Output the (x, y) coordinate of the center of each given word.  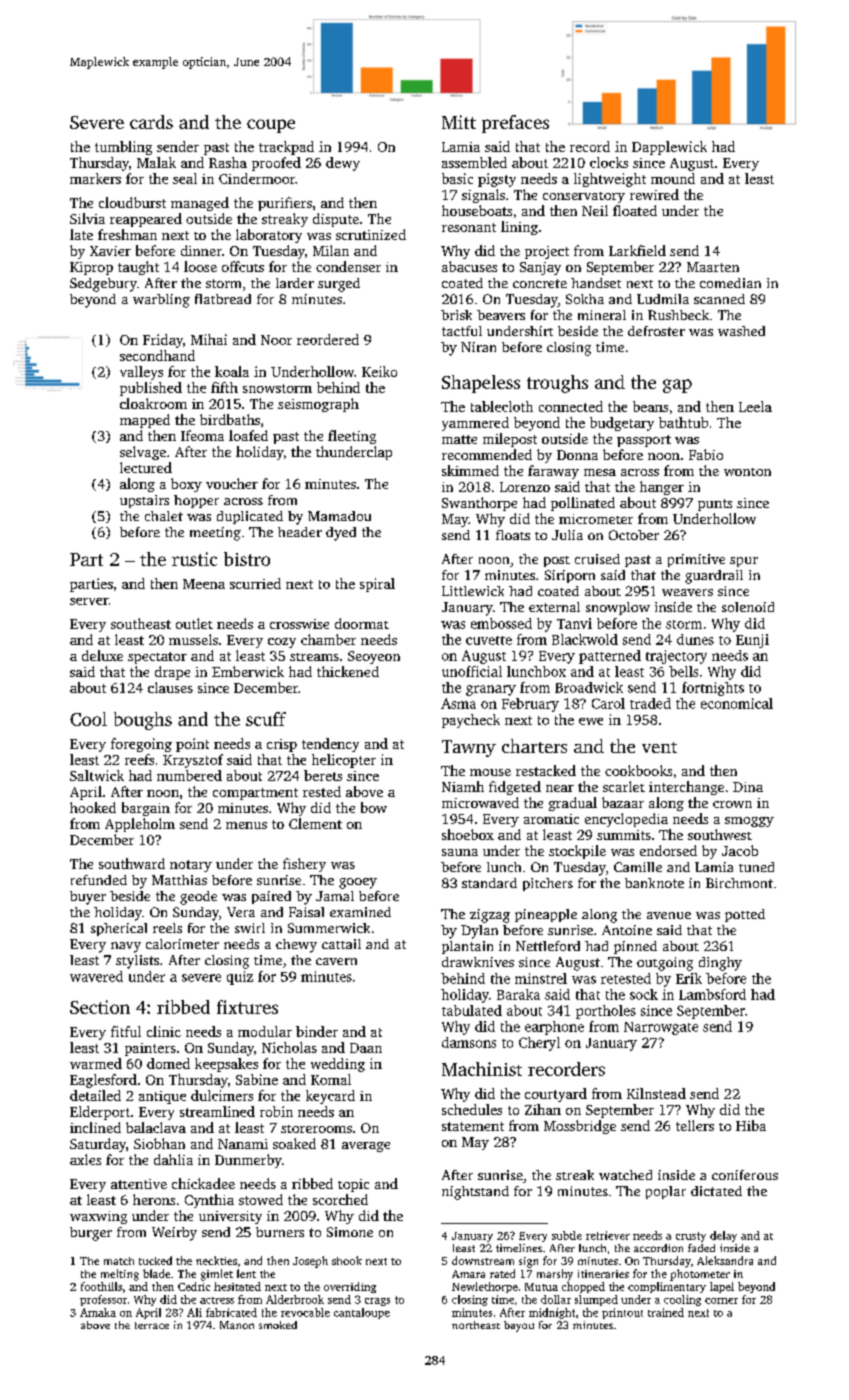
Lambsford (712, 994)
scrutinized (371, 234)
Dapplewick (669, 148)
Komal (331, 1079)
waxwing (98, 1217)
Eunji (752, 641)
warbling (161, 301)
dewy (343, 164)
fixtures (247, 1007)
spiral (377, 585)
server (89, 601)
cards (151, 122)
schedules (472, 1109)
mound (673, 178)
